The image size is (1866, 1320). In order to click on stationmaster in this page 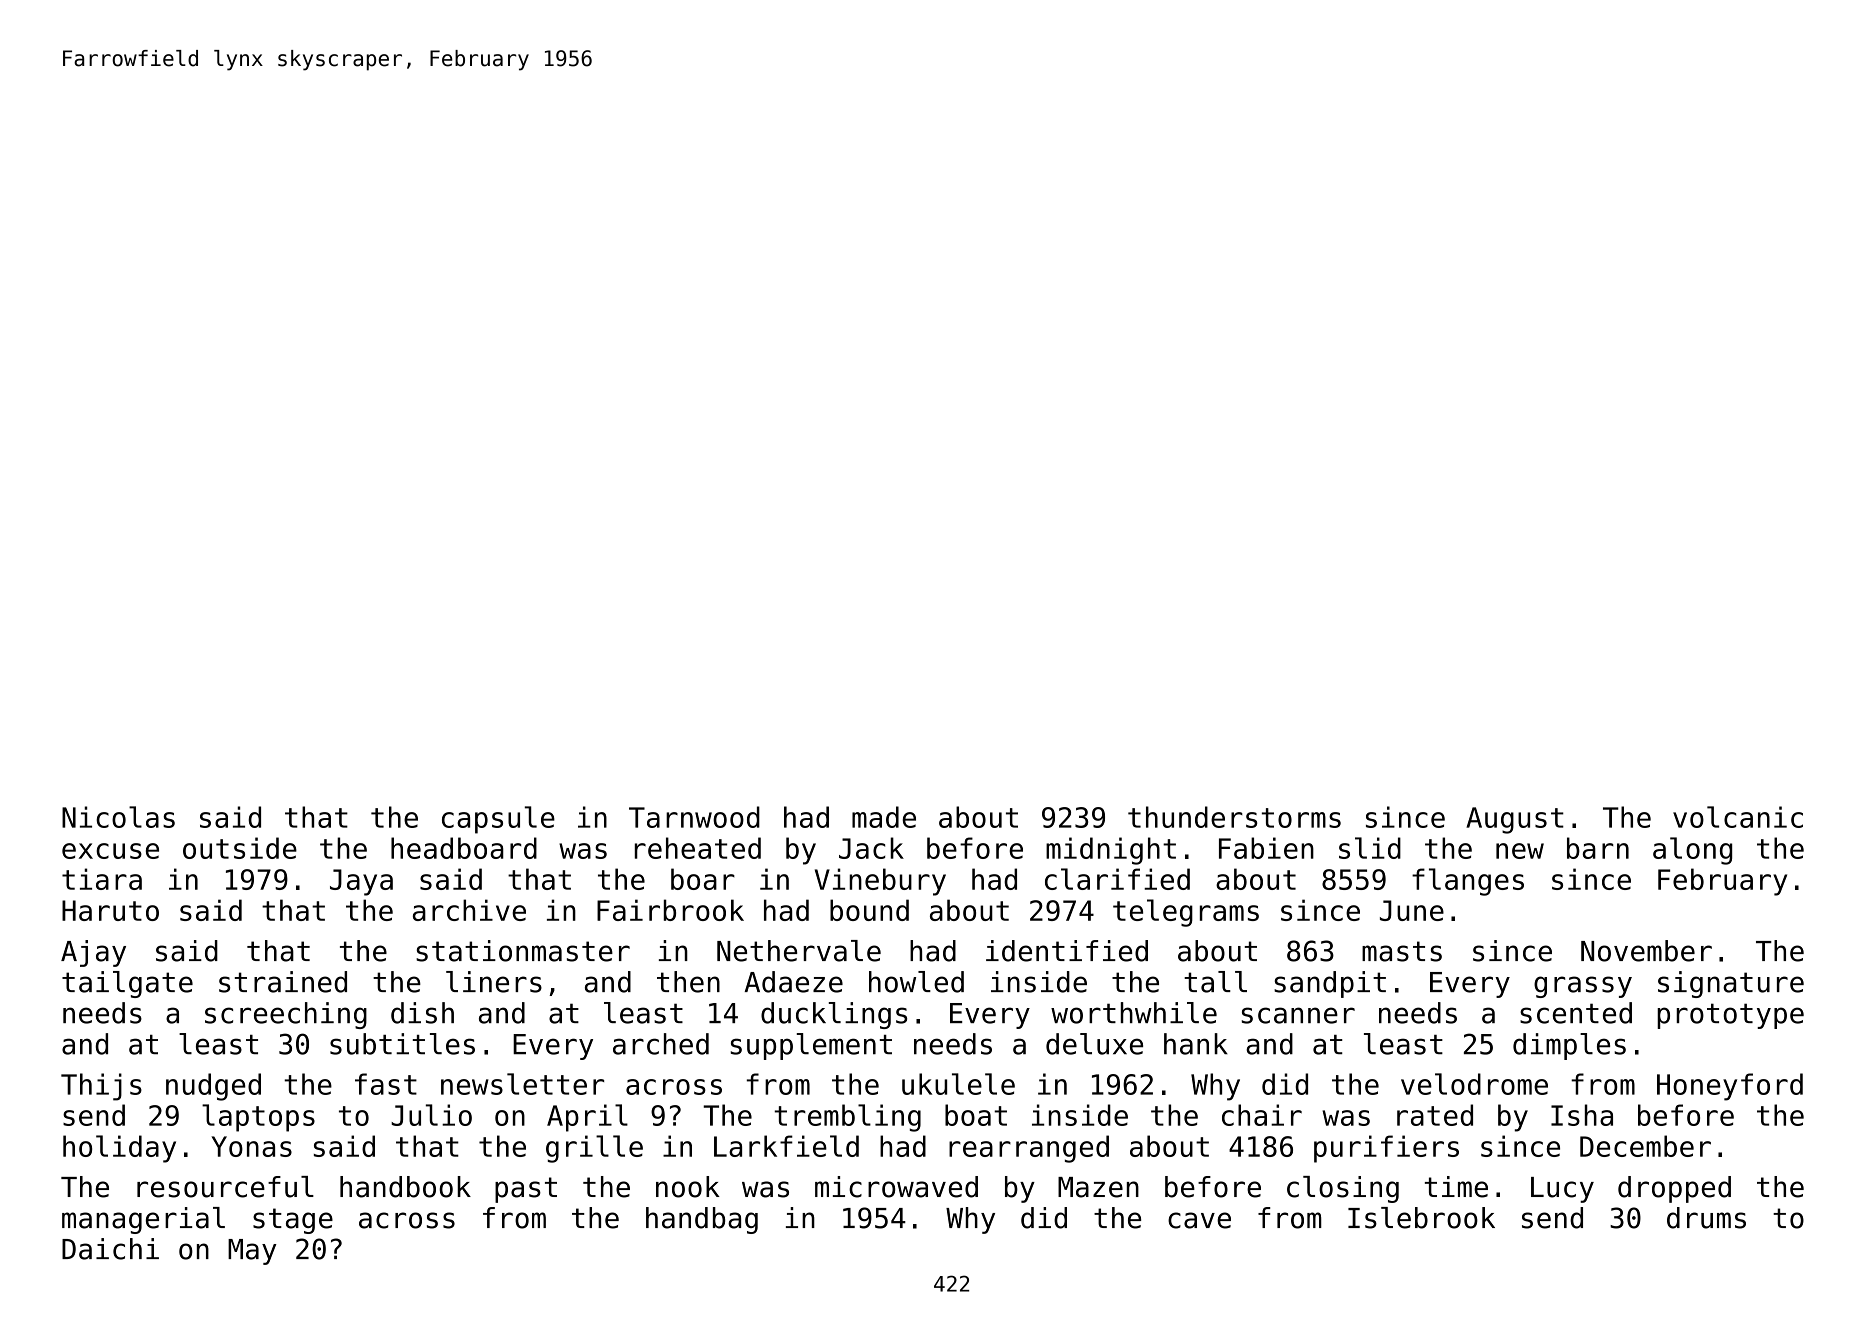, I will do `click(523, 951)`.
